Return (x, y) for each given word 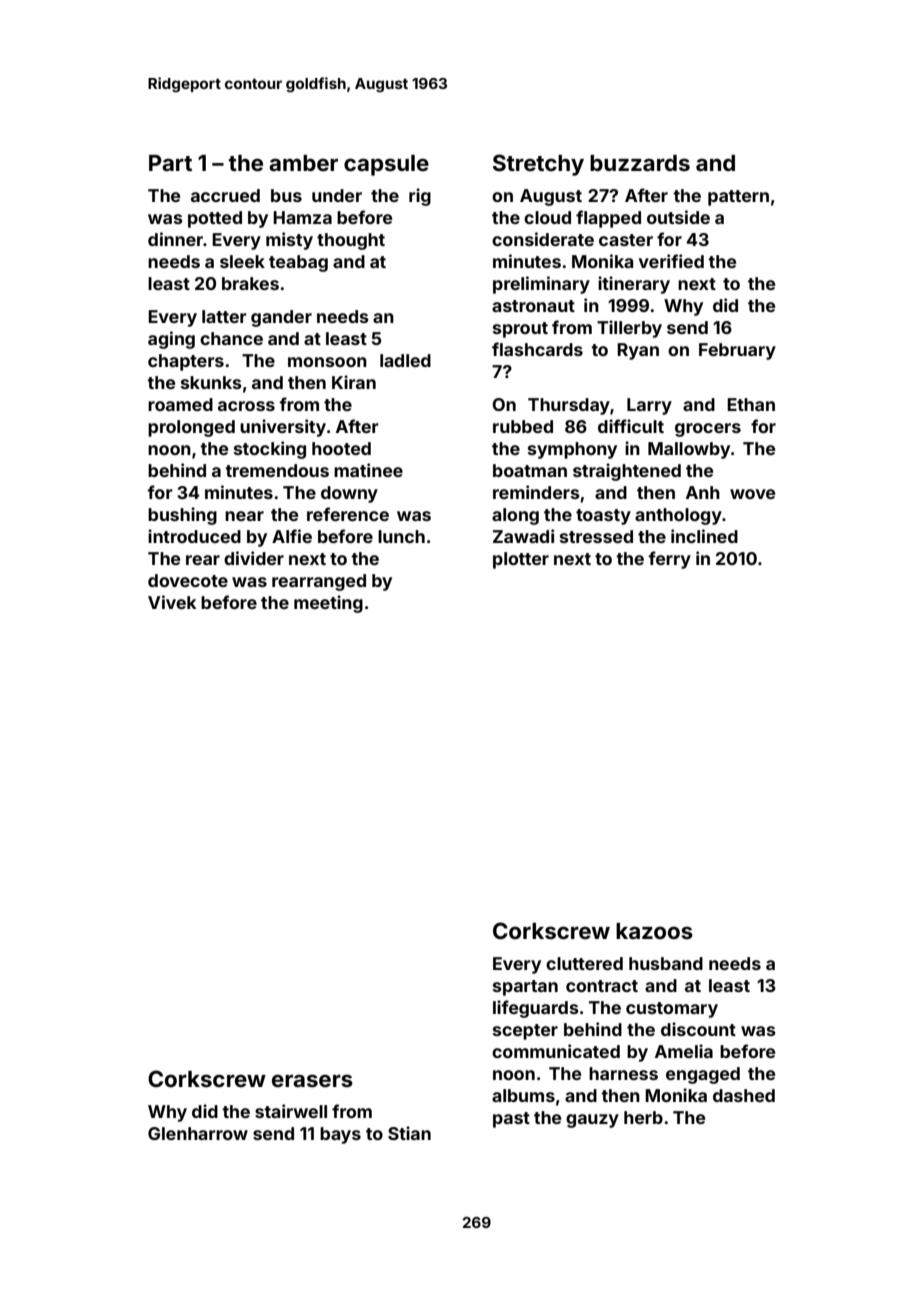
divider (254, 558)
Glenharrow (198, 1133)
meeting (328, 604)
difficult (631, 426)
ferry (669, 560)
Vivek (172, 602)
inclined (704, 536)
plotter (521, 560)
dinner (175, 239)
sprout (520, 330)
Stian (409, 1133)
